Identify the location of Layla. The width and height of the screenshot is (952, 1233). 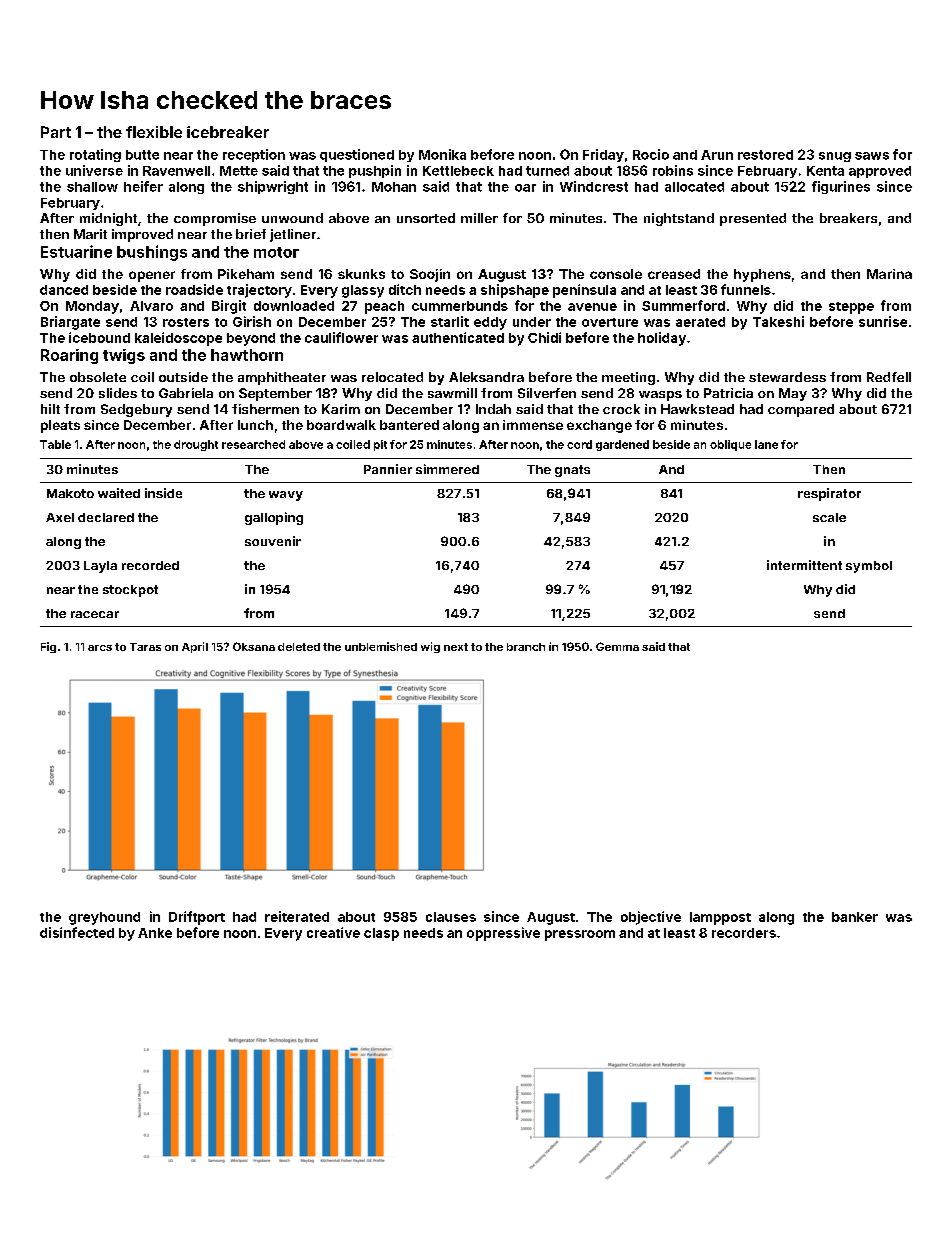
(100, 567).
